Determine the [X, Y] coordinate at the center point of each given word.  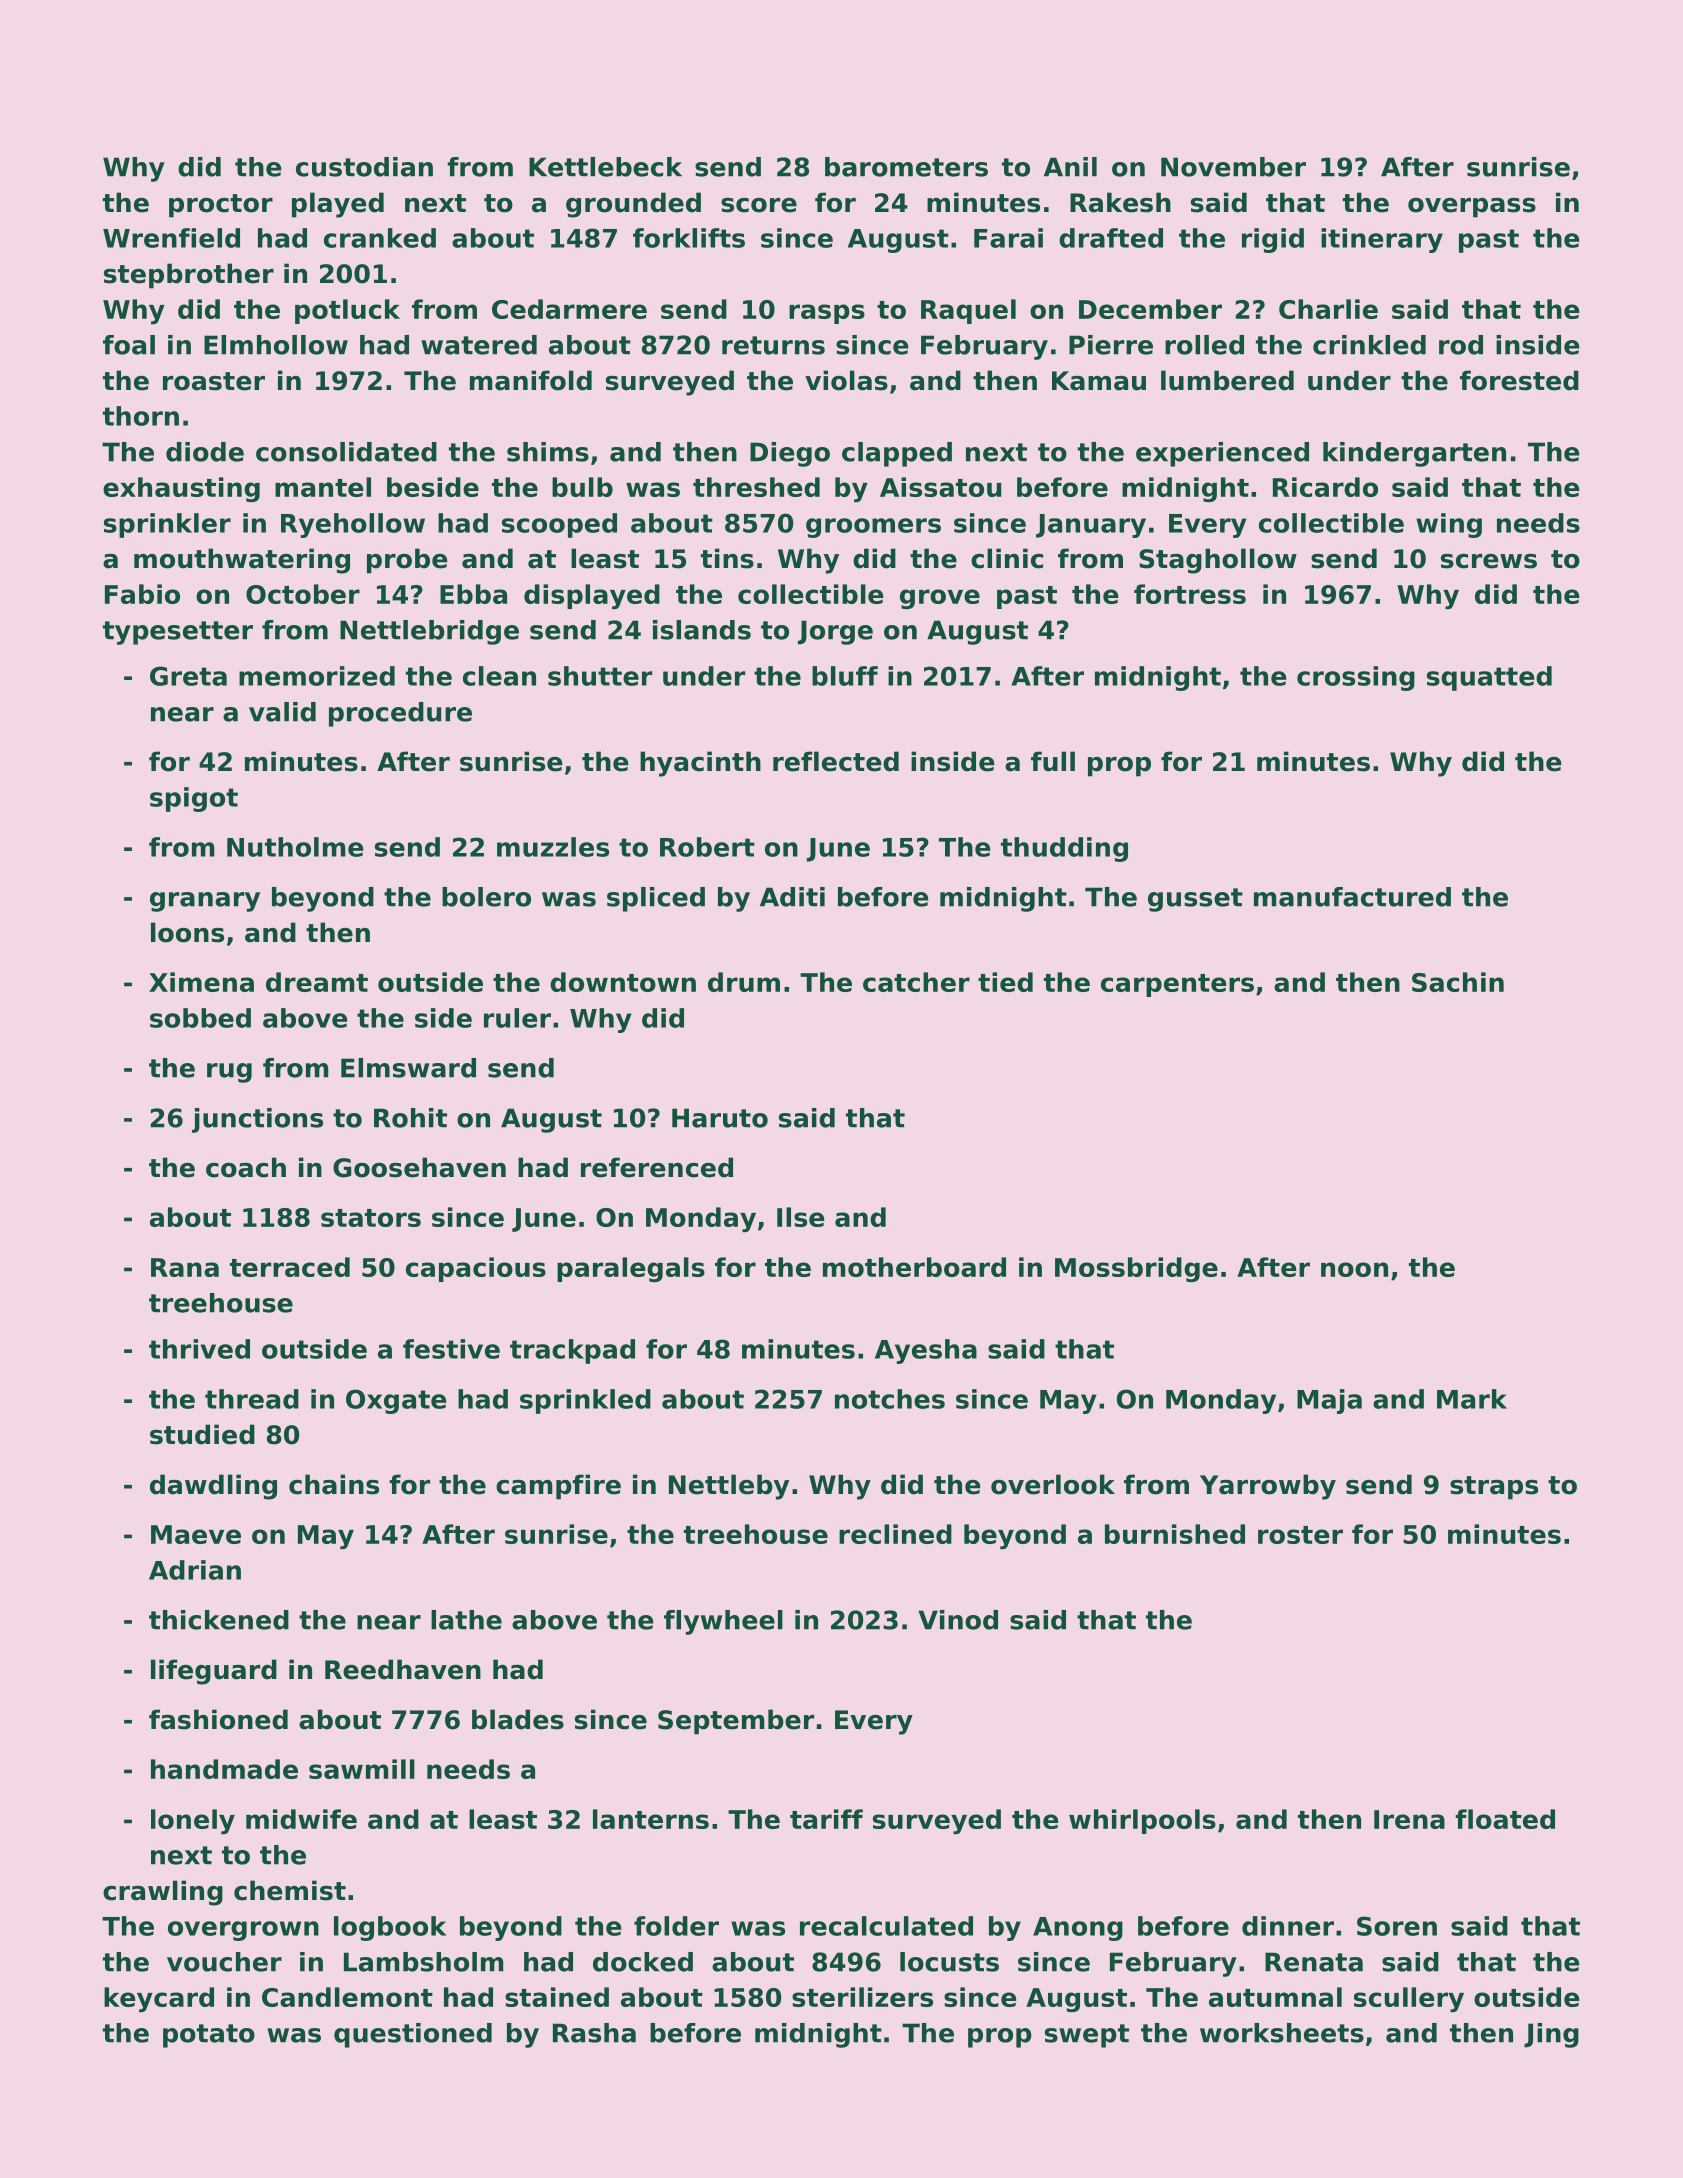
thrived [199, 1349]
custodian [364, 167]
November [1233, 167]
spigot [194, 799]
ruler [517, 1018]
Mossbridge [1136, 1269]
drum [744, 982]
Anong [1078, 1929]
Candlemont [347, 1997]
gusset [1195, 900]
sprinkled [585, 1401]
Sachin [1458, 982]
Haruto [720, 1118]
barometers [906, 167]
